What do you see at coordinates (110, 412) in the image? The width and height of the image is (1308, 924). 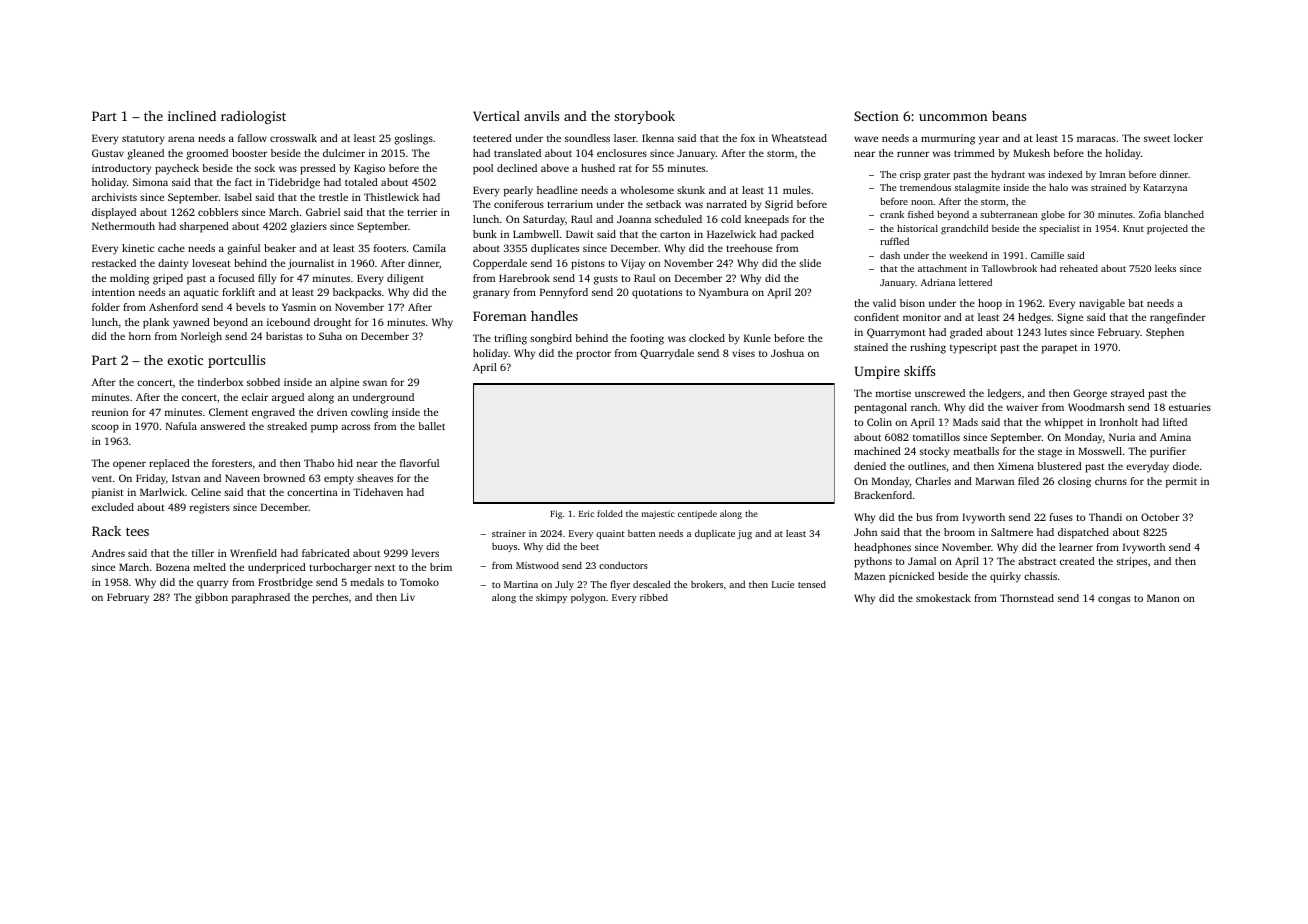 I see `reunion` at bounding box center [110, 412].
